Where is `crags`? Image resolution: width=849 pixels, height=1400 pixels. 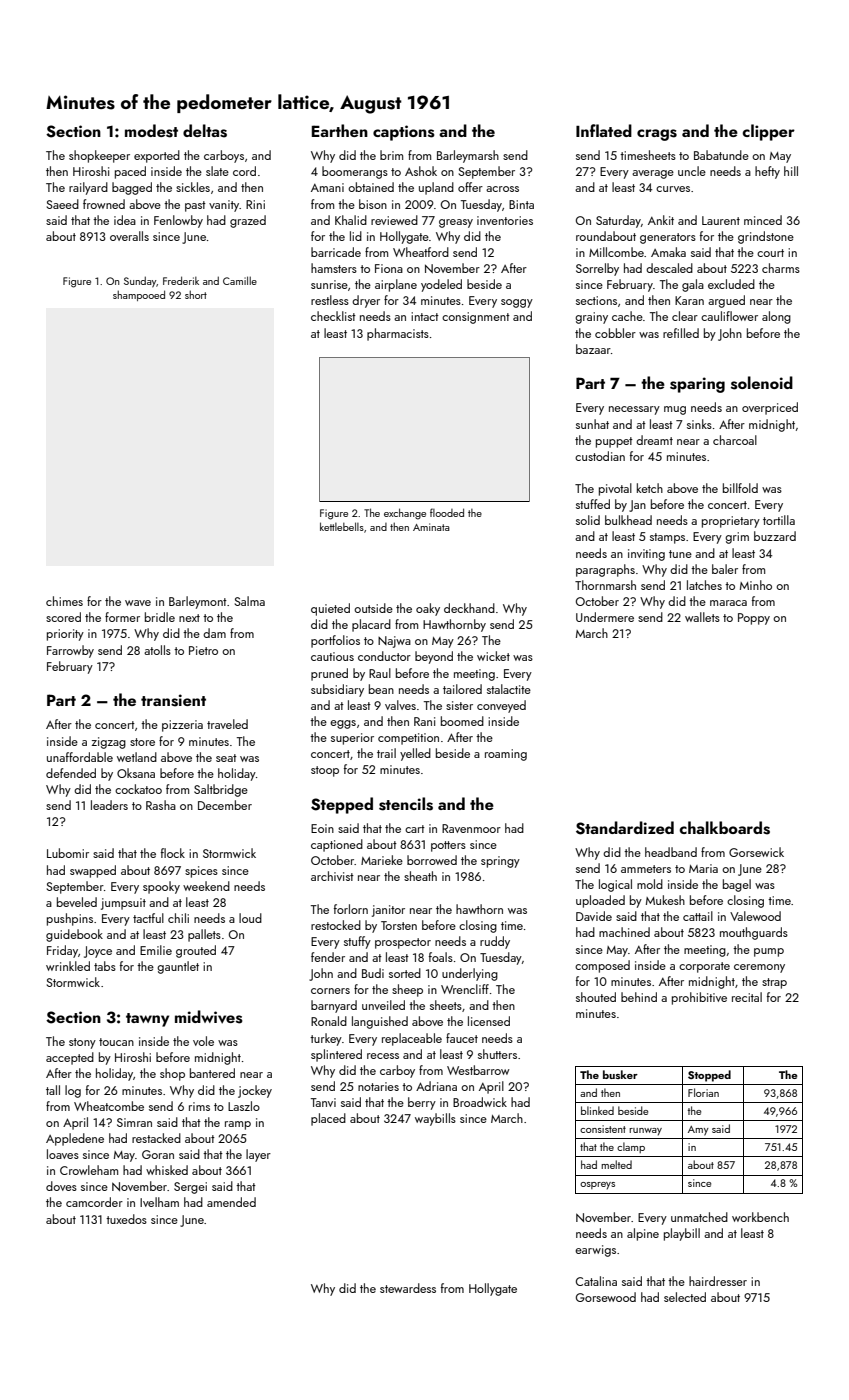
crags is located at coordinates (657, 135).
